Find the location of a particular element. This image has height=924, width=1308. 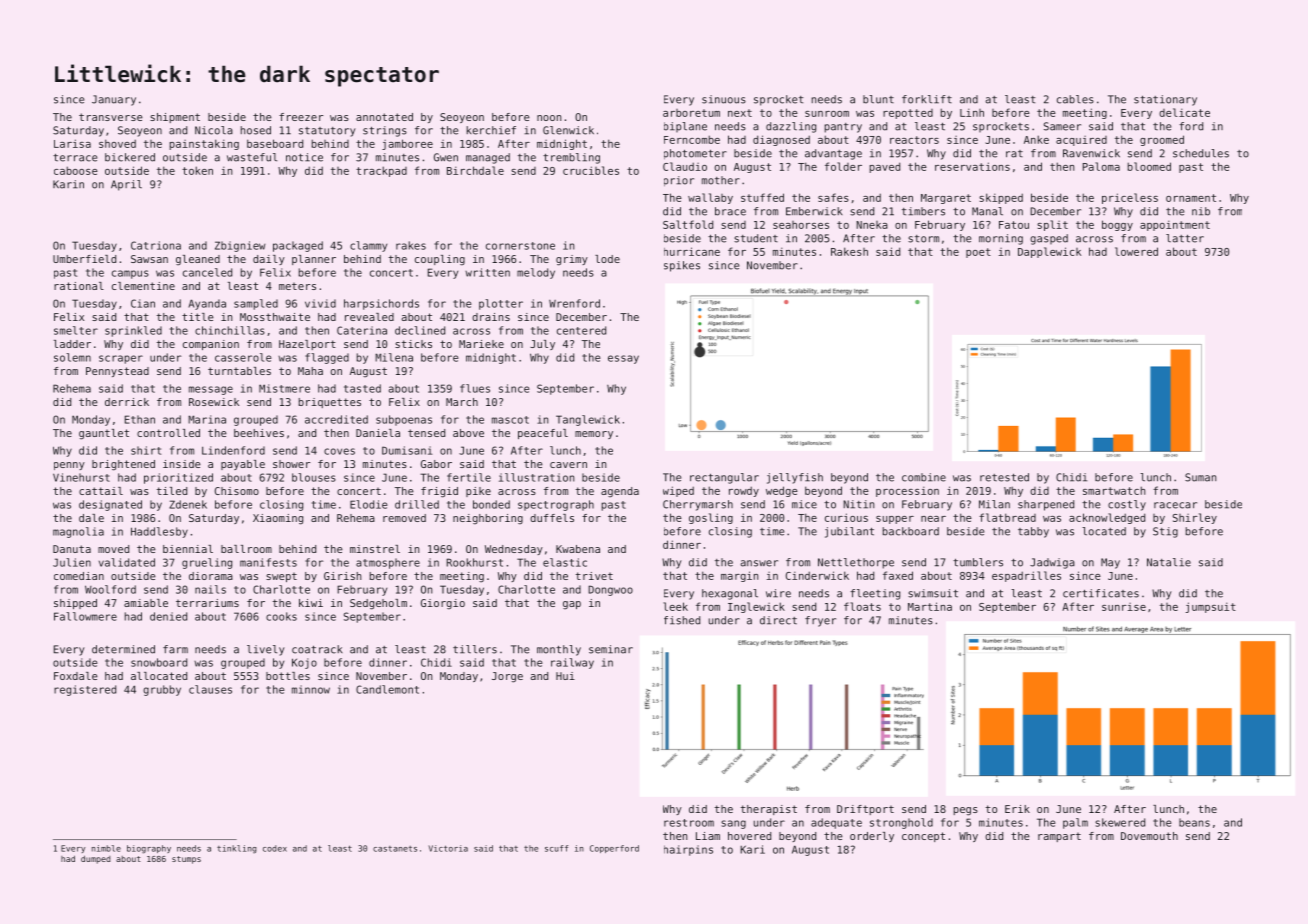

lowered is located at coordinates (1136, 251).
